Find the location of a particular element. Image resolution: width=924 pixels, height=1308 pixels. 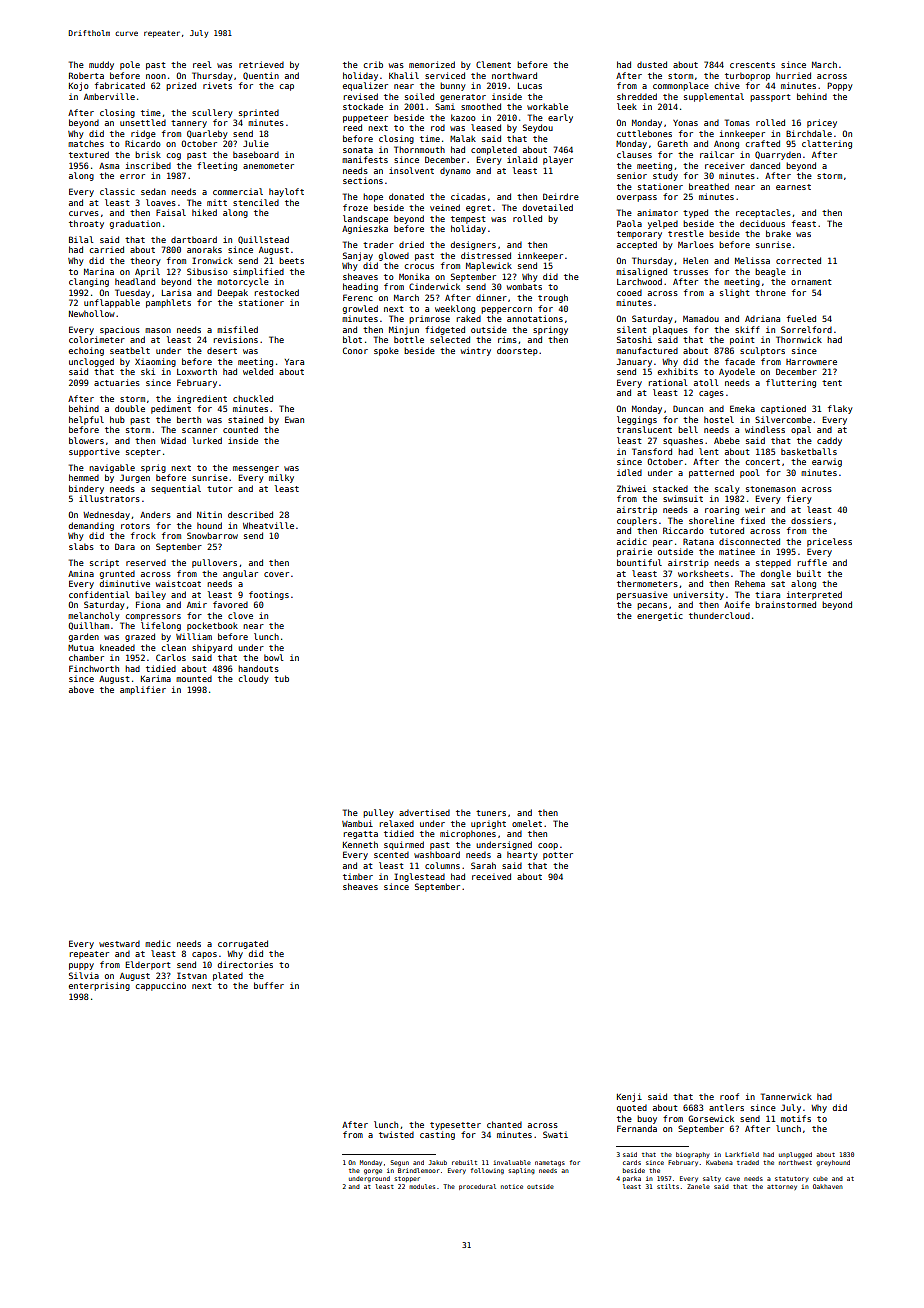

dusted is located at coordinates (652, 64).
